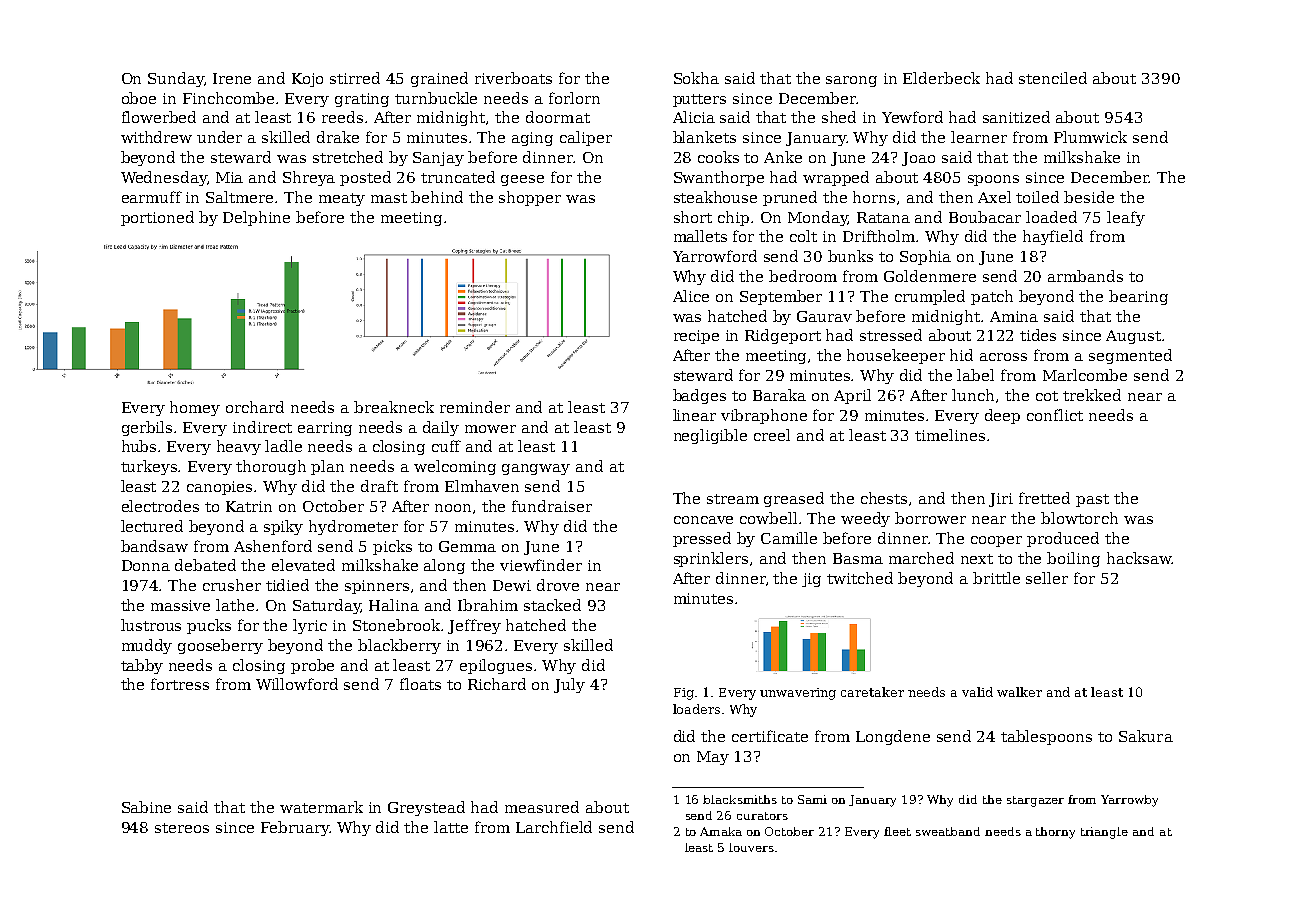 The height and width of the image is (924, 1308). Describe the element at coordinates (1047, 578) in the image. I see `seller` at that location.
